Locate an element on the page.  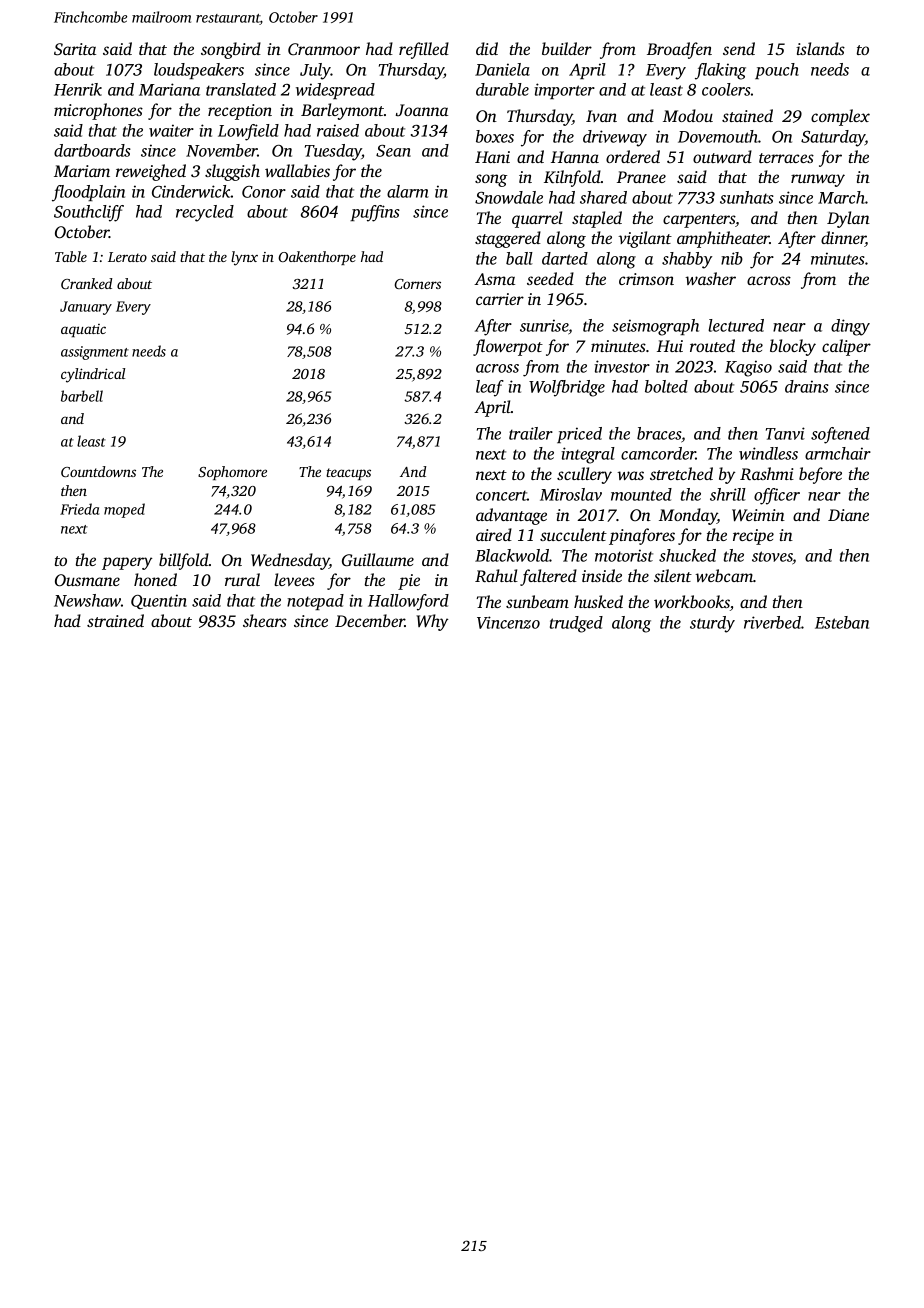
assignment is located at coordinates (95, 353).
